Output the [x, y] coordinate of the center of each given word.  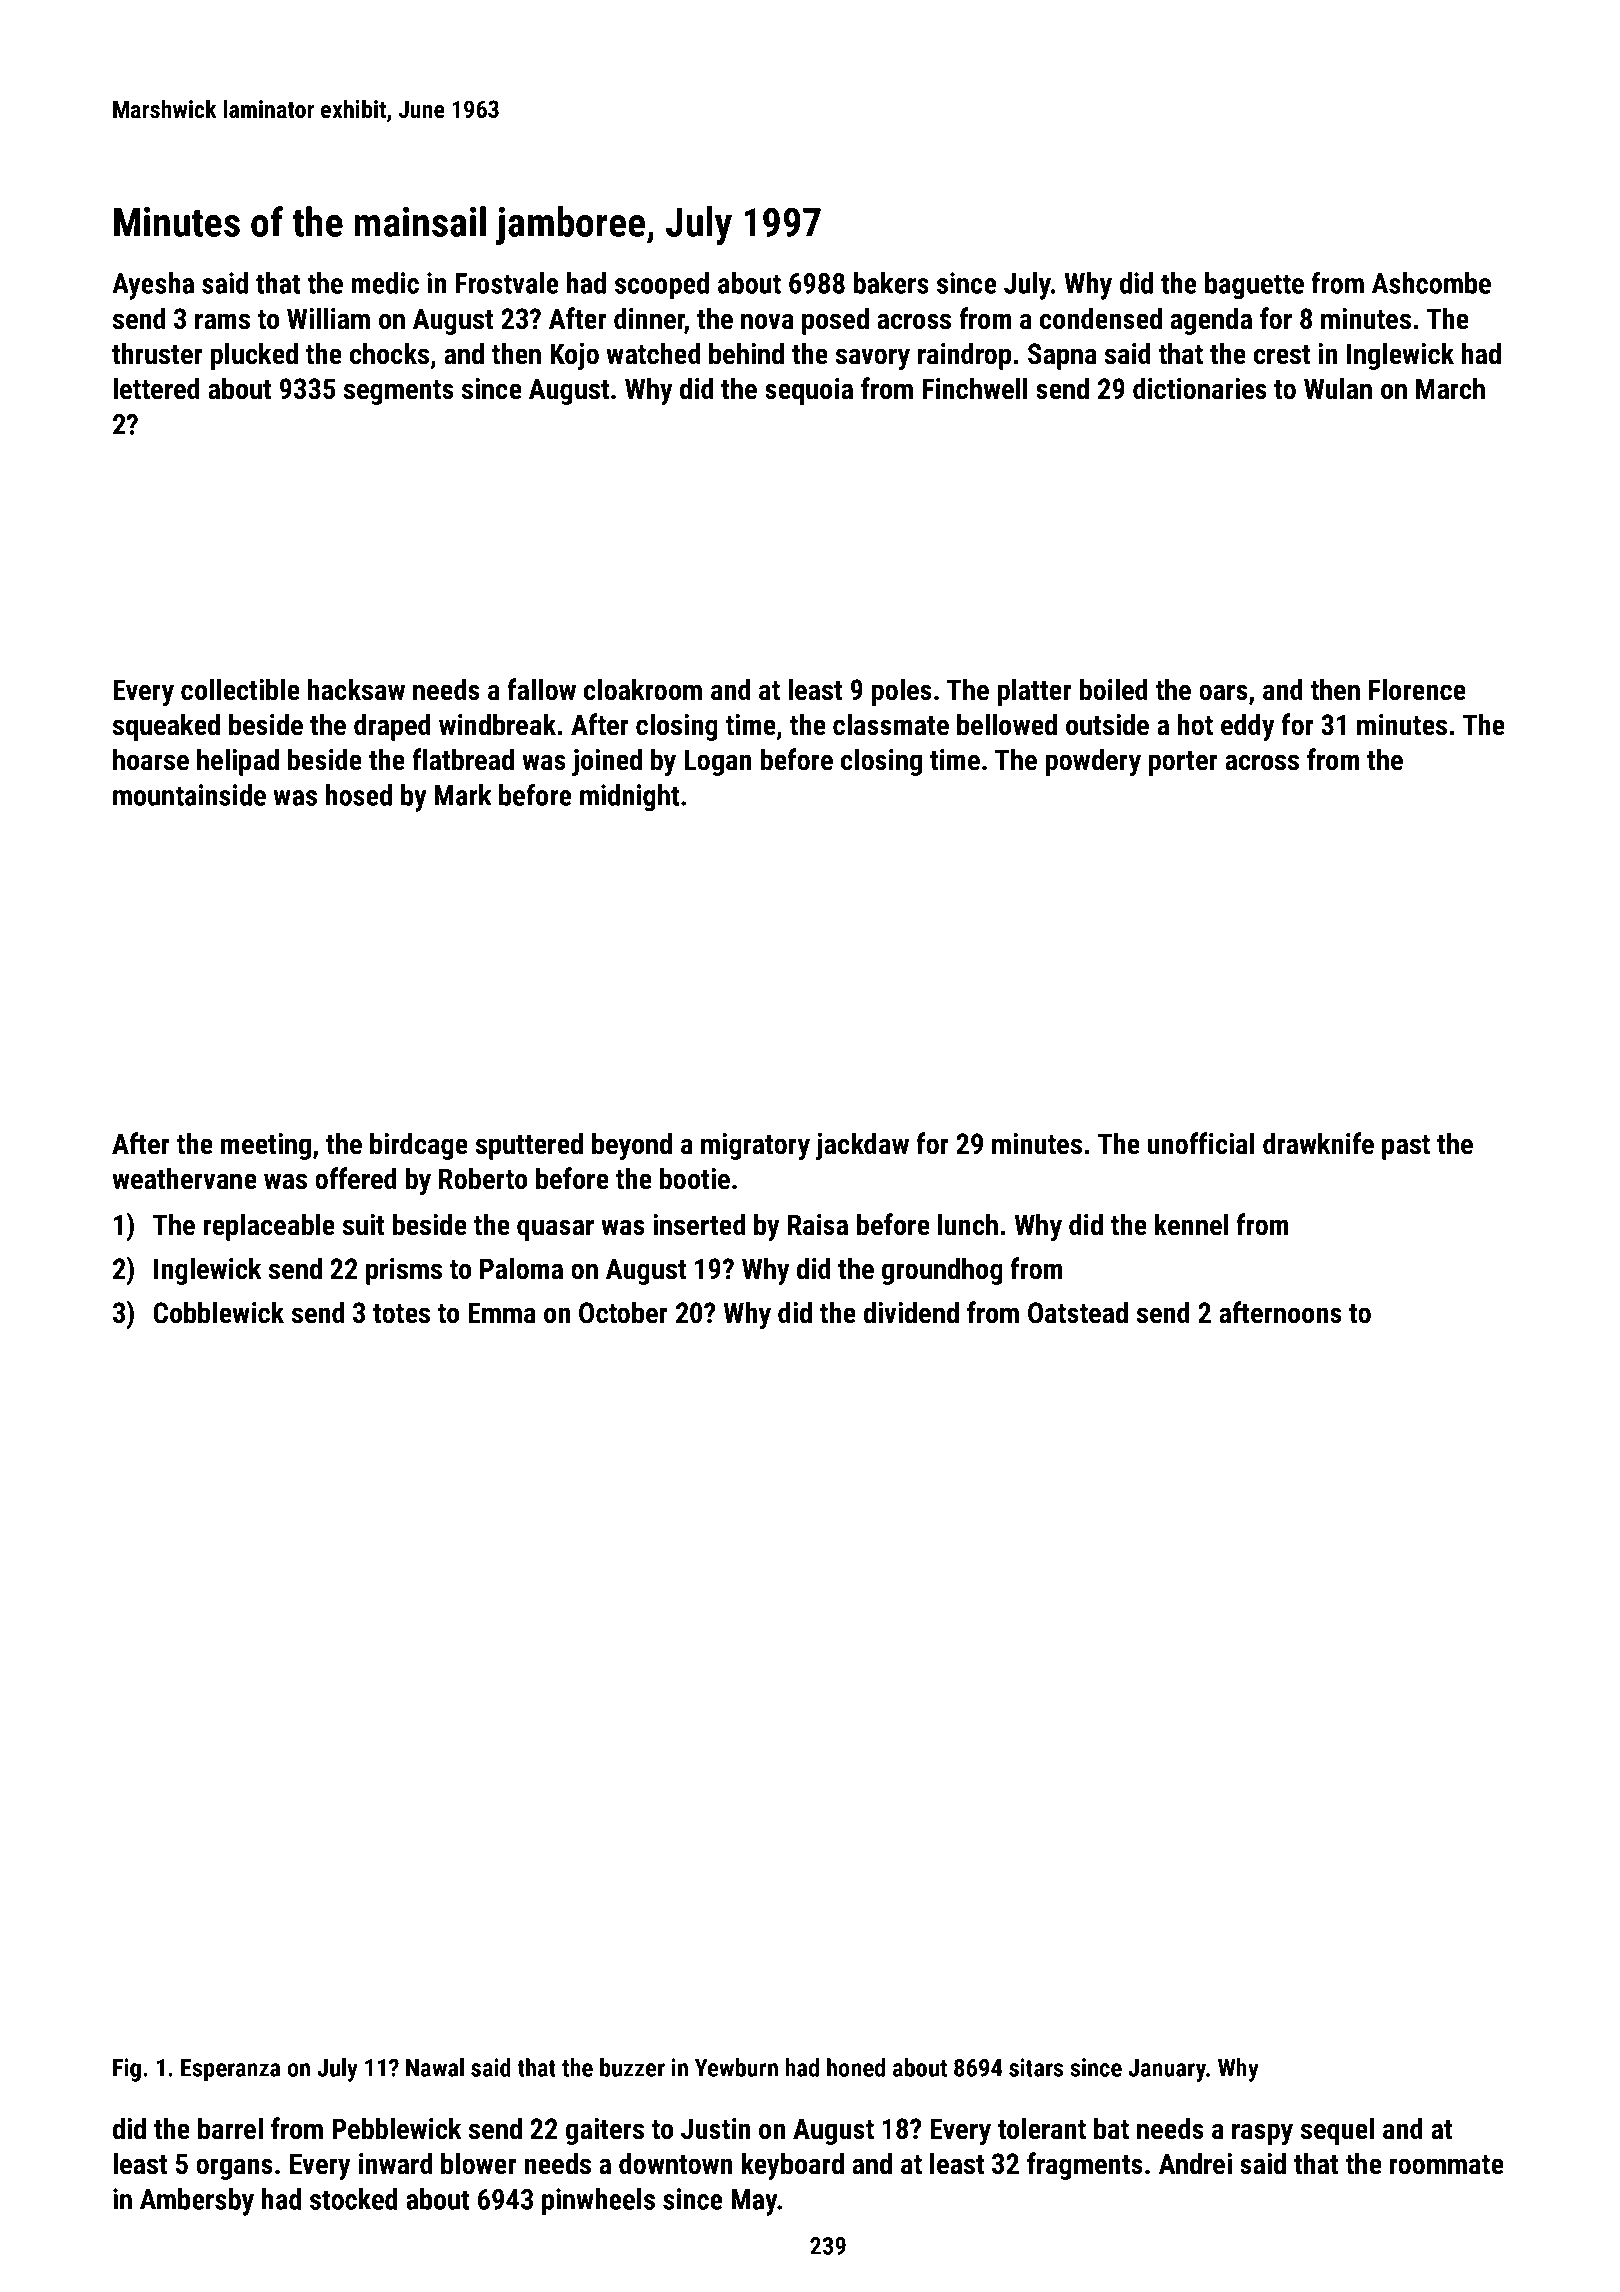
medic [385, 283]
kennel [1191, 1224]
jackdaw [862, 1146]
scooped [662, 286]
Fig [127, 2070]
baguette [1254, 286]
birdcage [419, 1146]
